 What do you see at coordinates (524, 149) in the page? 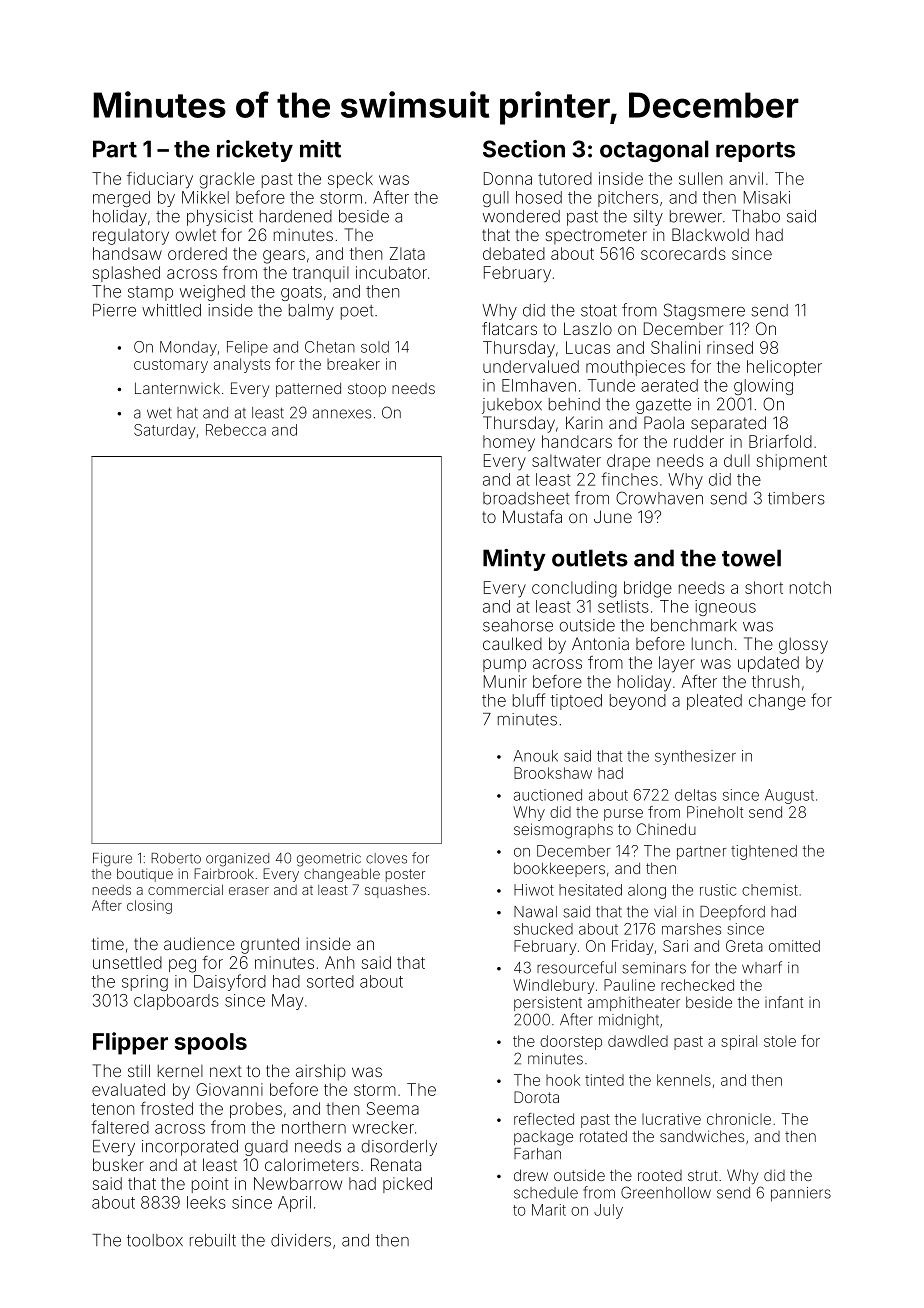
I see `Section` at bounding box center [524, 149].
